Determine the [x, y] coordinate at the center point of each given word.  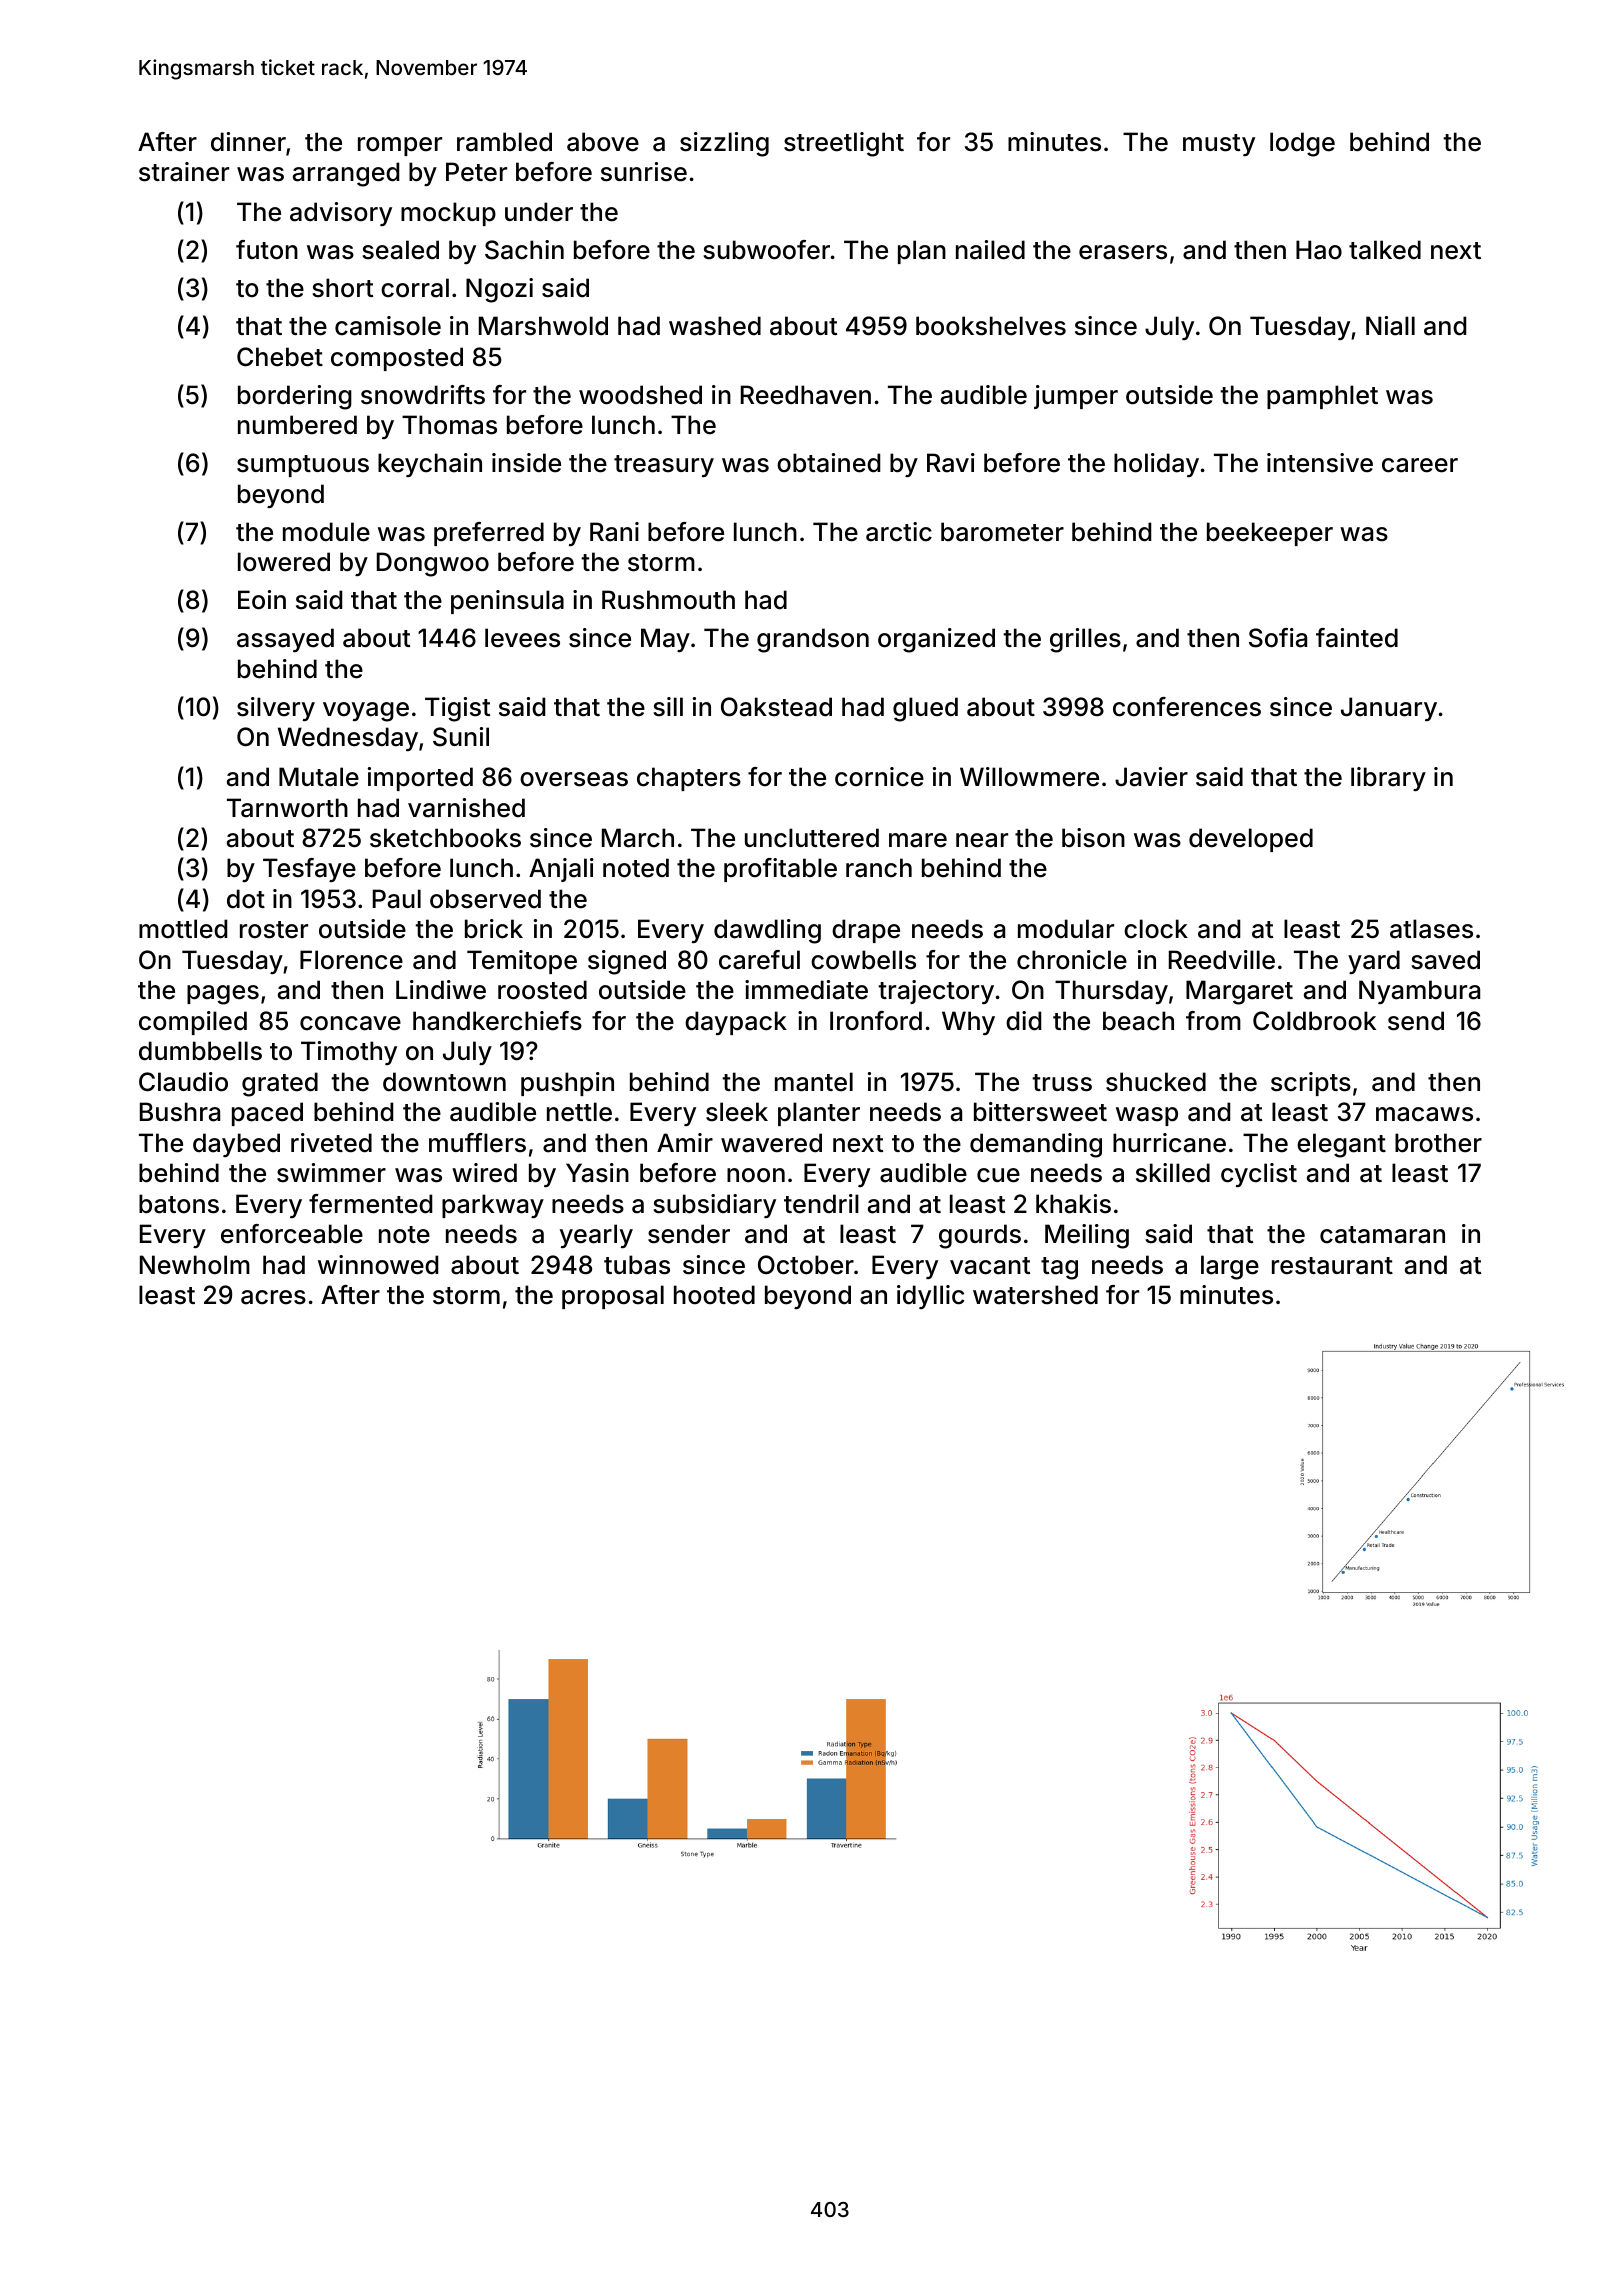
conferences [1187, 707]
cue [998, 1175]
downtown [444, 1082]
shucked [1156, 1082]
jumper [1076, 397]
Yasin [597, 1173]
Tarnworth [287, 808]
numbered [297, 425]
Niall [1390, 326]
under [539, 212]
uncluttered [812, 838]
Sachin [524, 250]
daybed [236, 1145]
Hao [1319, 250]
